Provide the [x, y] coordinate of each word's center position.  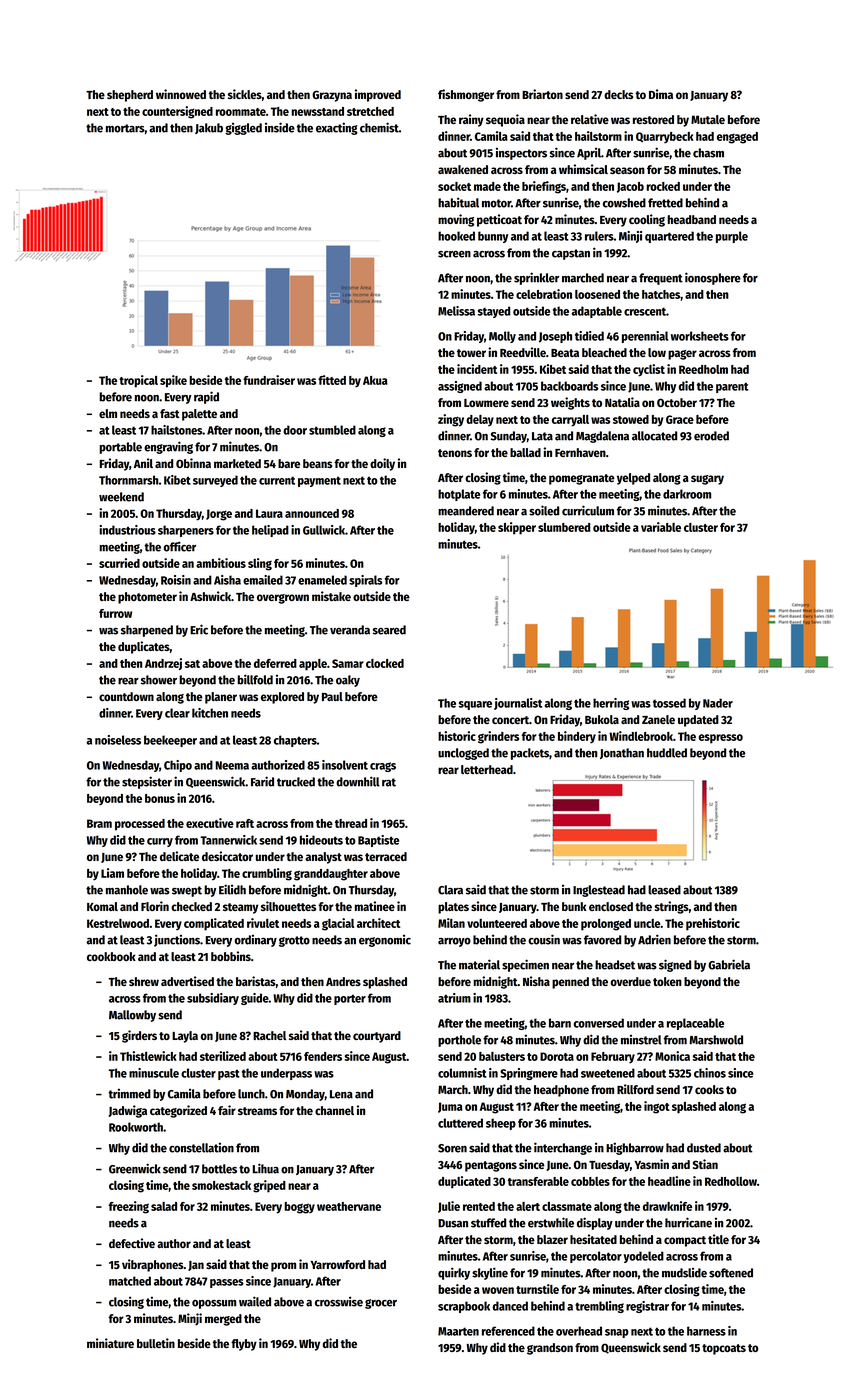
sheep [501, 1124]
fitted [332, 380]
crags [383, 767]
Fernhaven [580, 452]
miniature [110, 1343]
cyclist [649, 370]
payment [319, 481]
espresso [720, 739]
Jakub [209, 128]
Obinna [193, 463]
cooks [709, 1089]
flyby [244, 1345]
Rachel [269, 1035]
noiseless [118, 740]
